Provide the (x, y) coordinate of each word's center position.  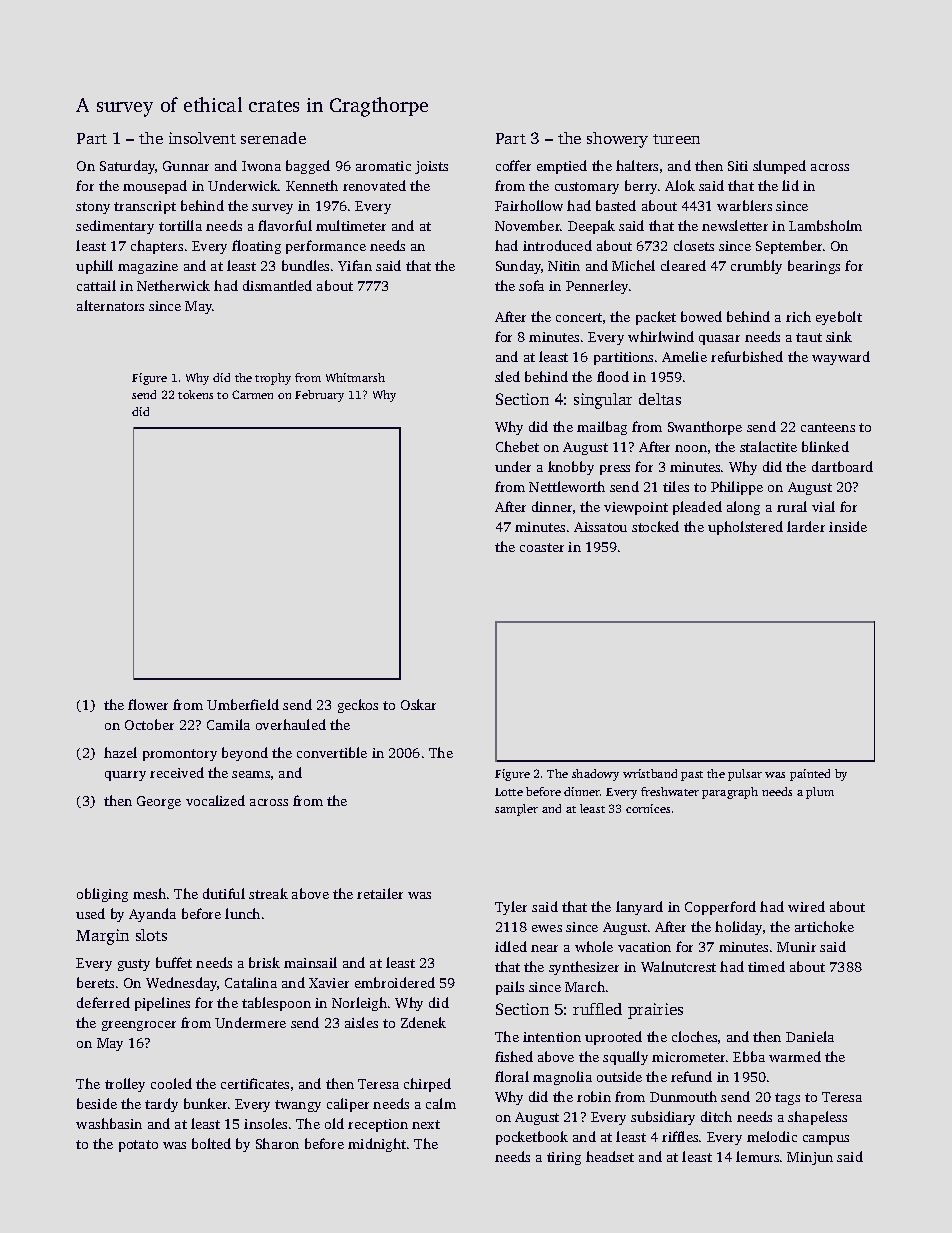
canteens (828, 427)
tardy (161, 1105)
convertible (332, 752)
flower (148, 704)
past (692, 776)
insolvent (202, 138)
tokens (195, 394)
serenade (273, 138)
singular (603, 401)
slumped (779, 167)
